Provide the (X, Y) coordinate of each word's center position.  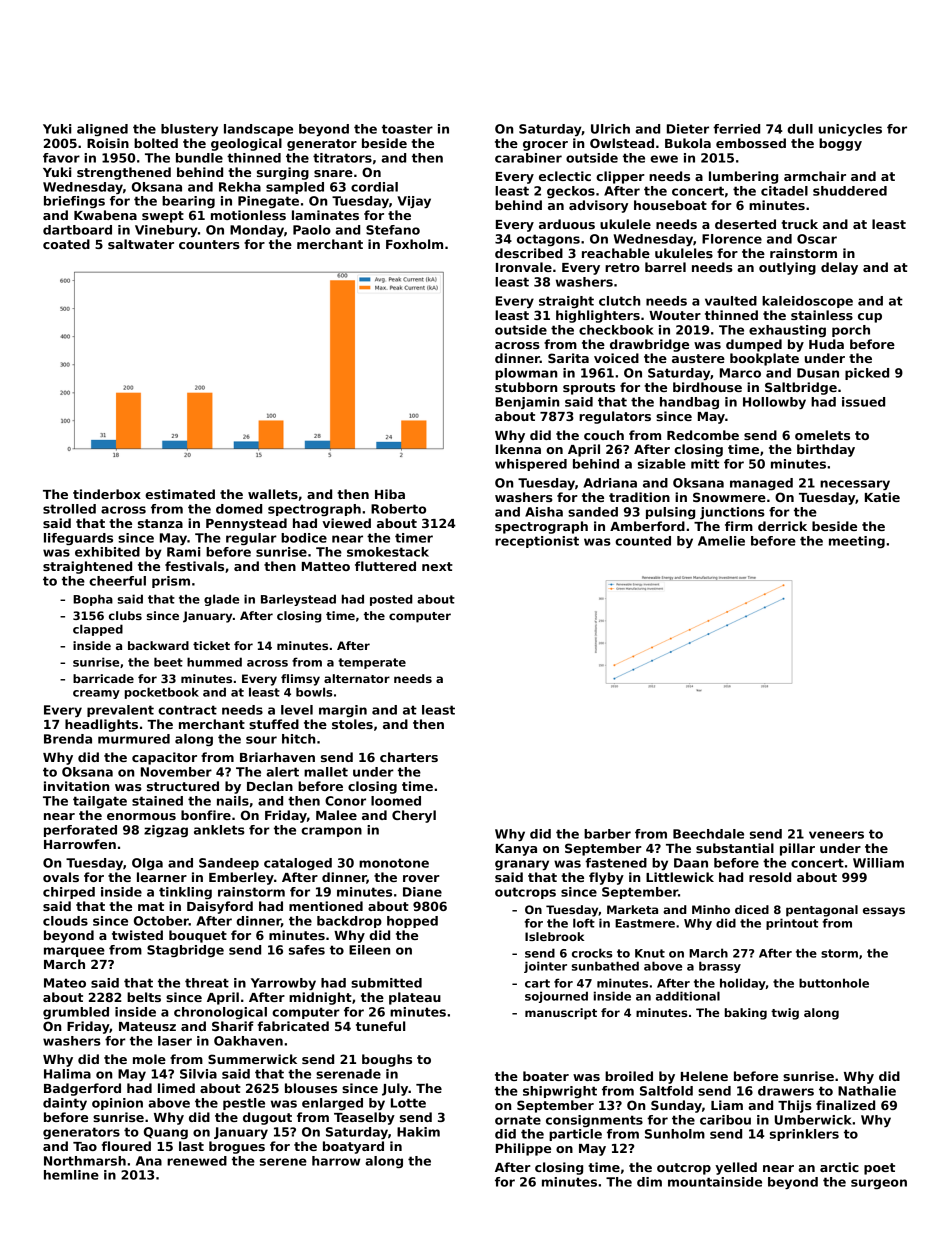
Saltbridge (801, 388)
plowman (526, 374)
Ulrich (610, 129)
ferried (736, 129)
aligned (102, 130)
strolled (69, 509)
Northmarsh (85, 1161)
